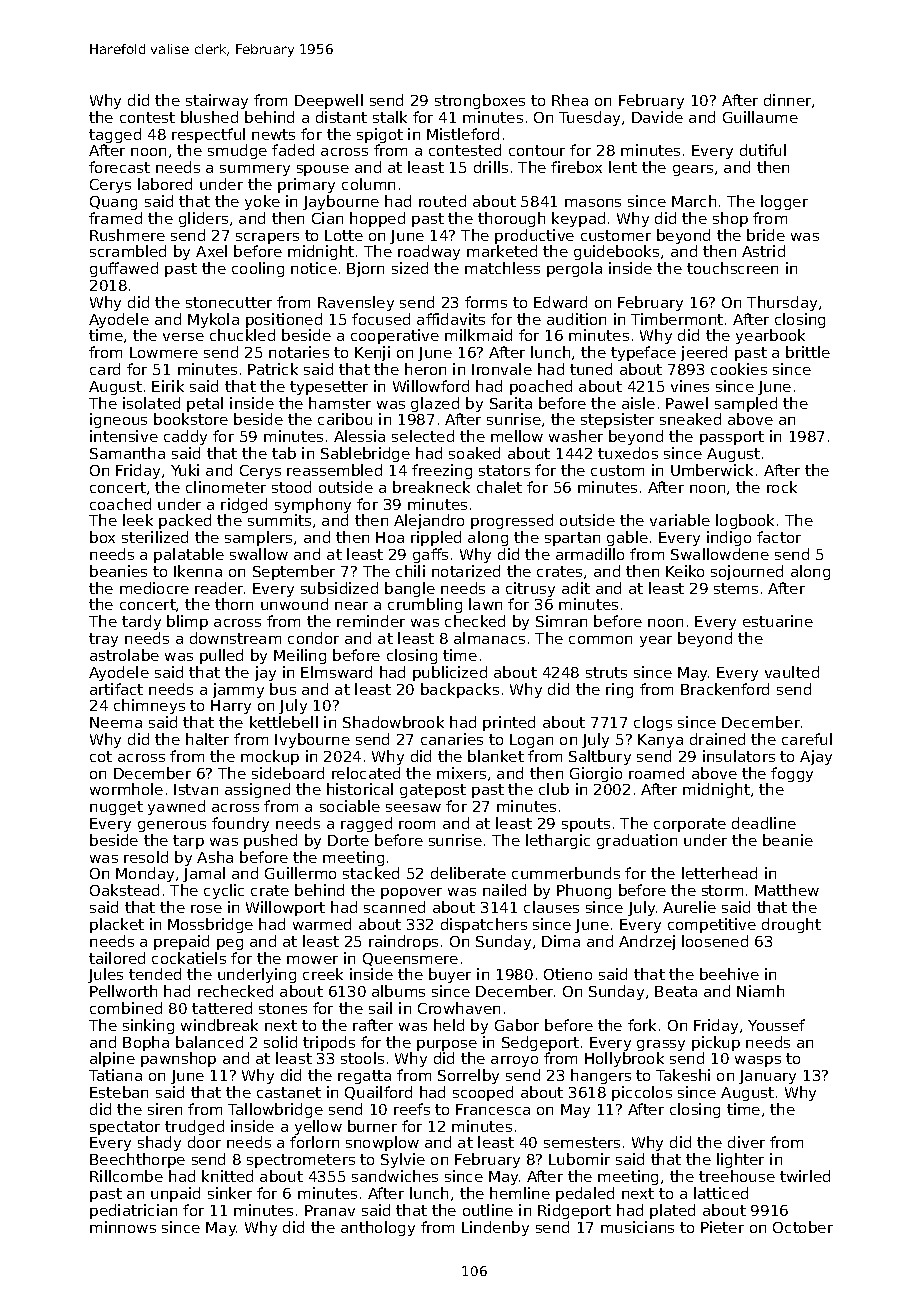 Image resolution: width=924 pixels, height=1308 pixels. Describe the element at coordinates (115, 135) in the page. I see `tagged` at that location.
